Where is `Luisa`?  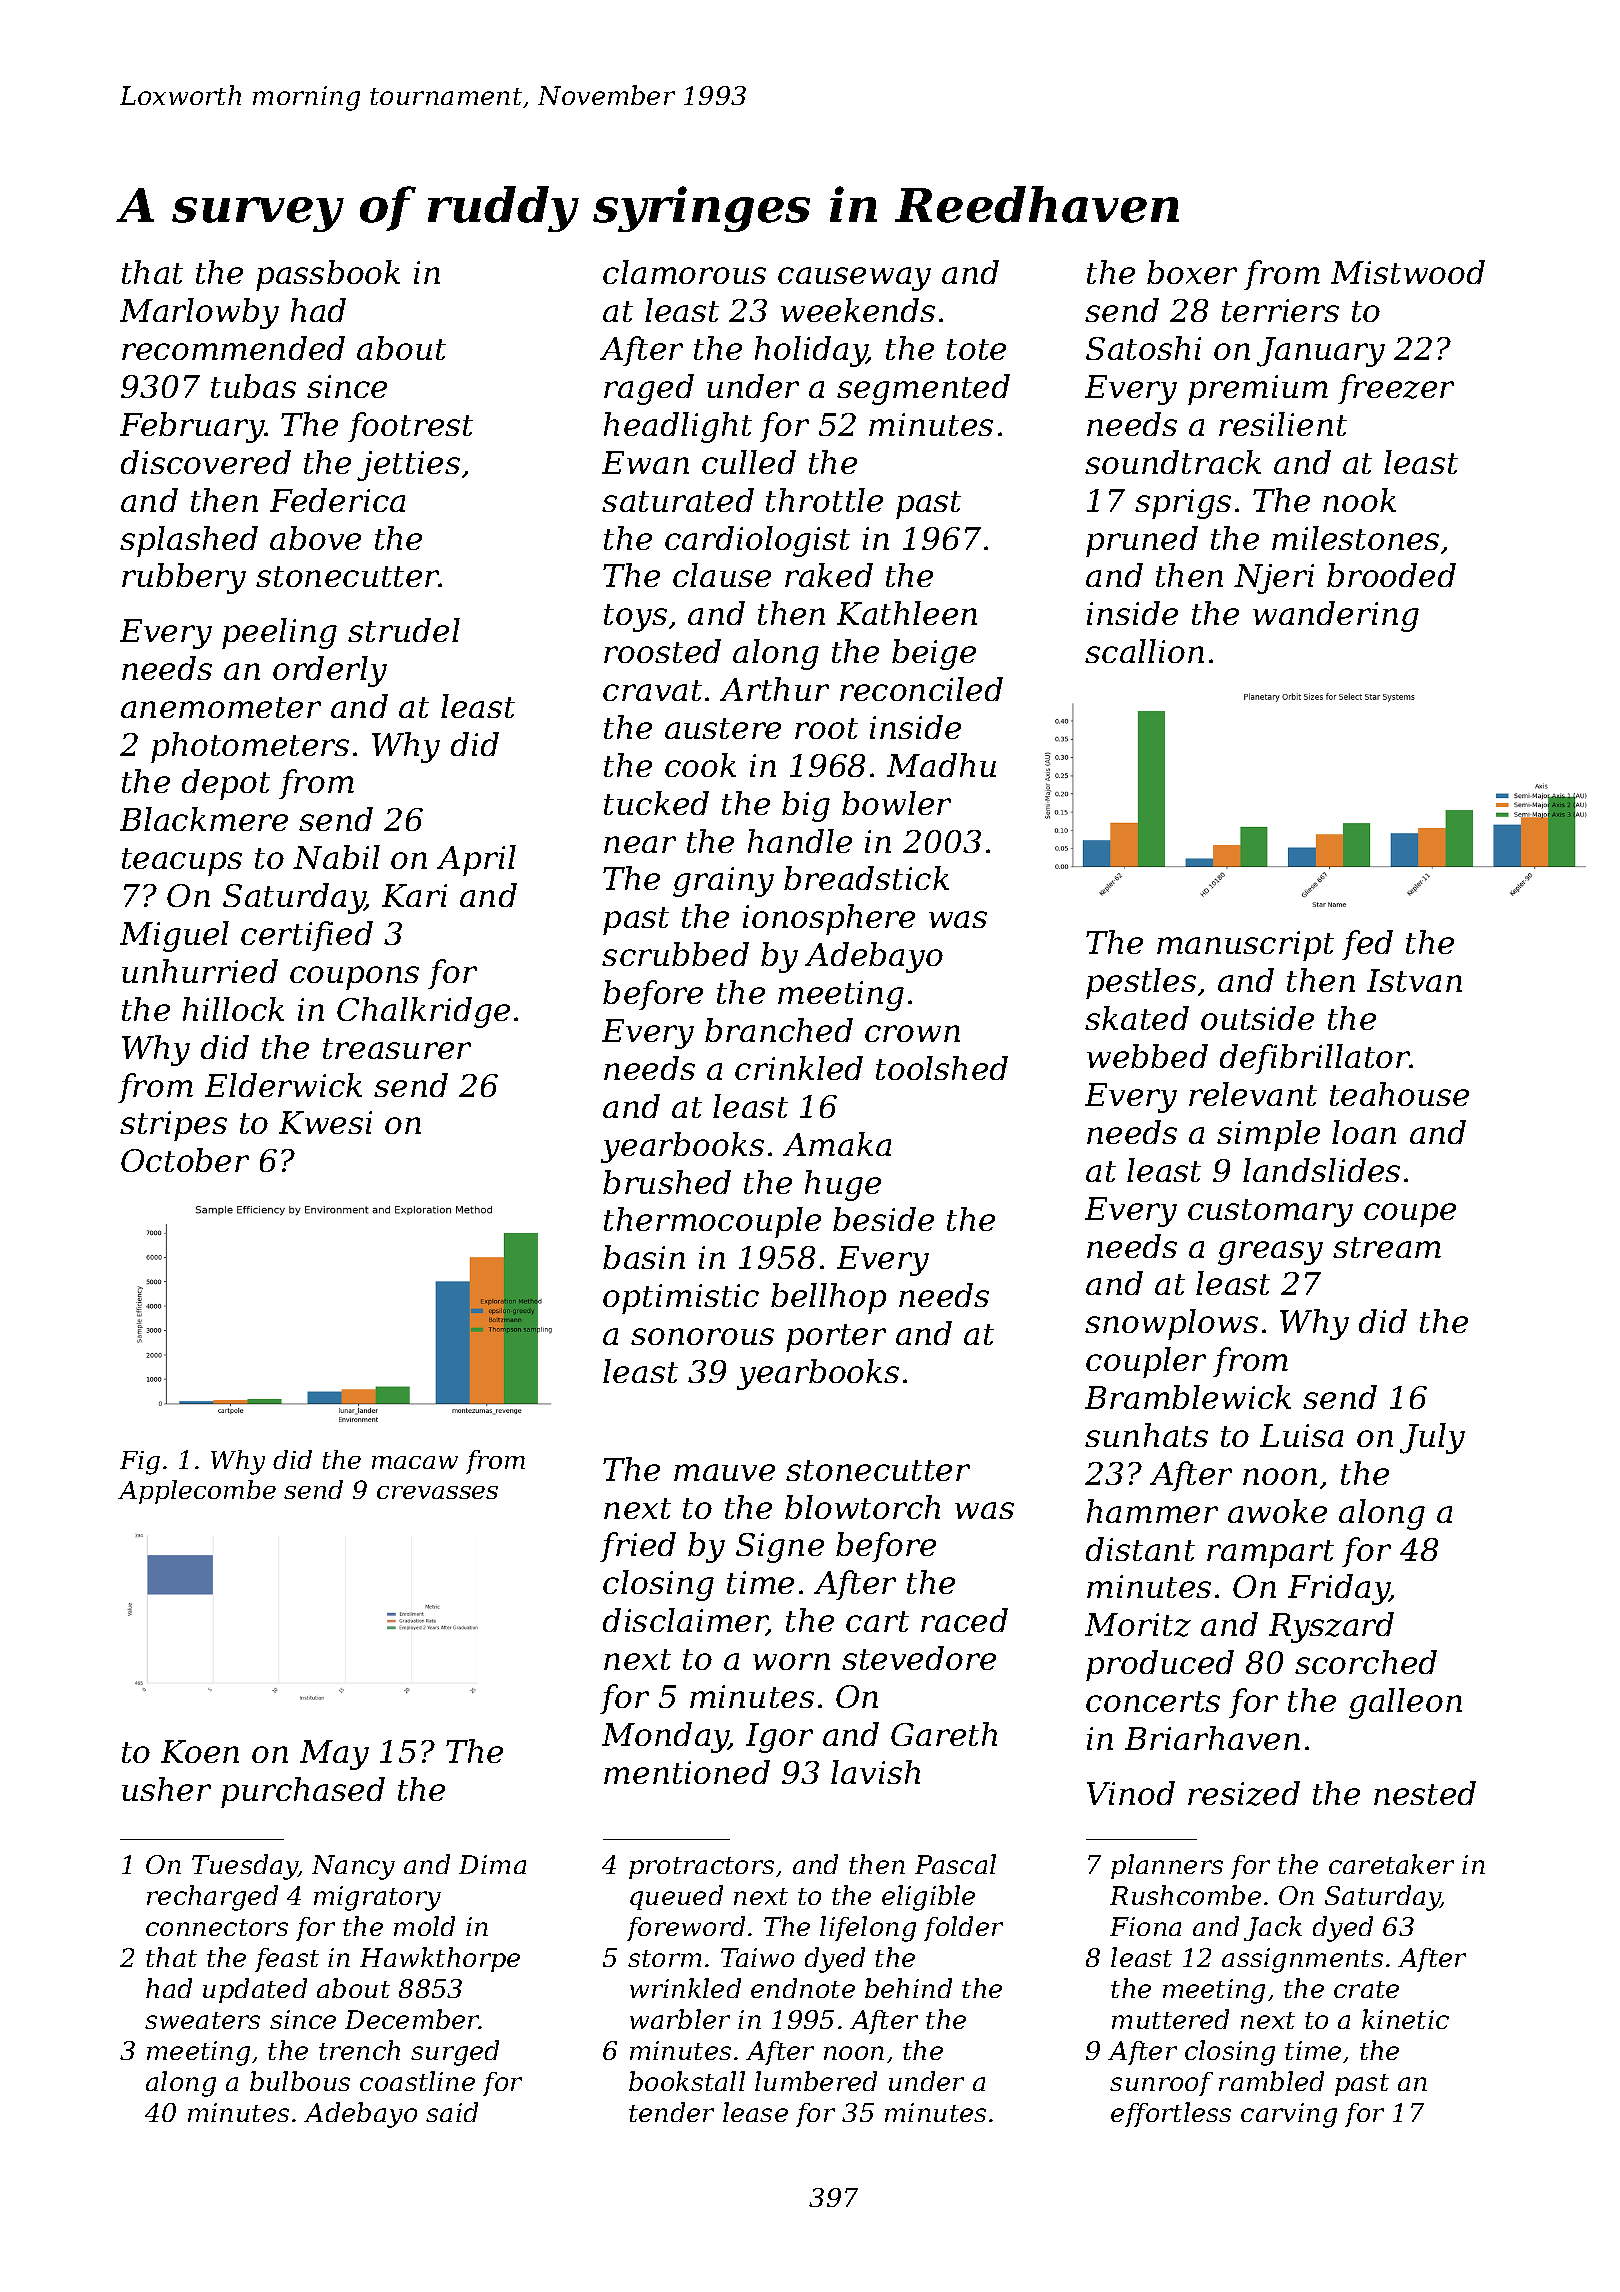 Luisa is located at coordinates (1301, 1435).
